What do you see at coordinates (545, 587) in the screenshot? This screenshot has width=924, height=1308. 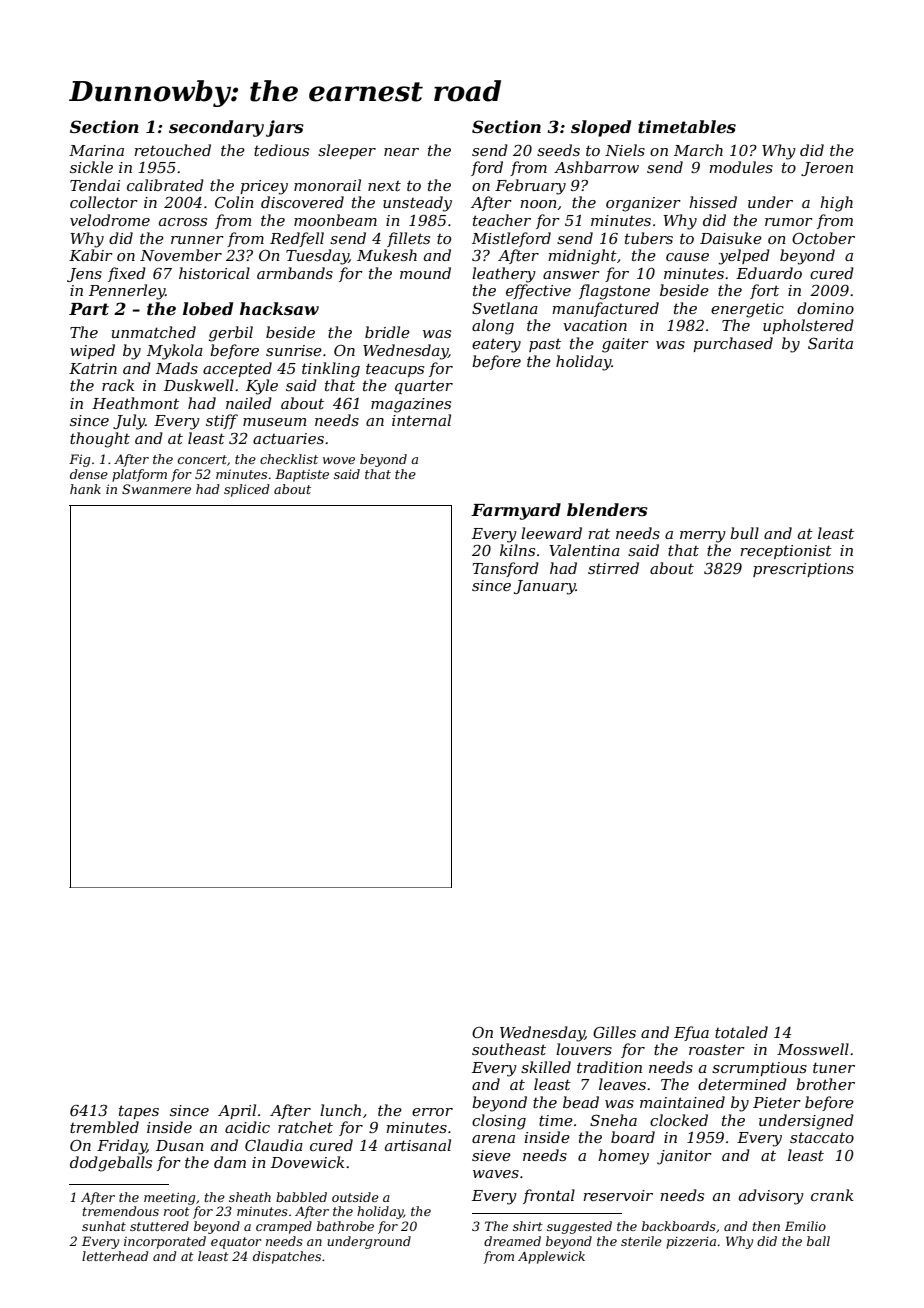 I see `January` at bounding box center [545, 587].
